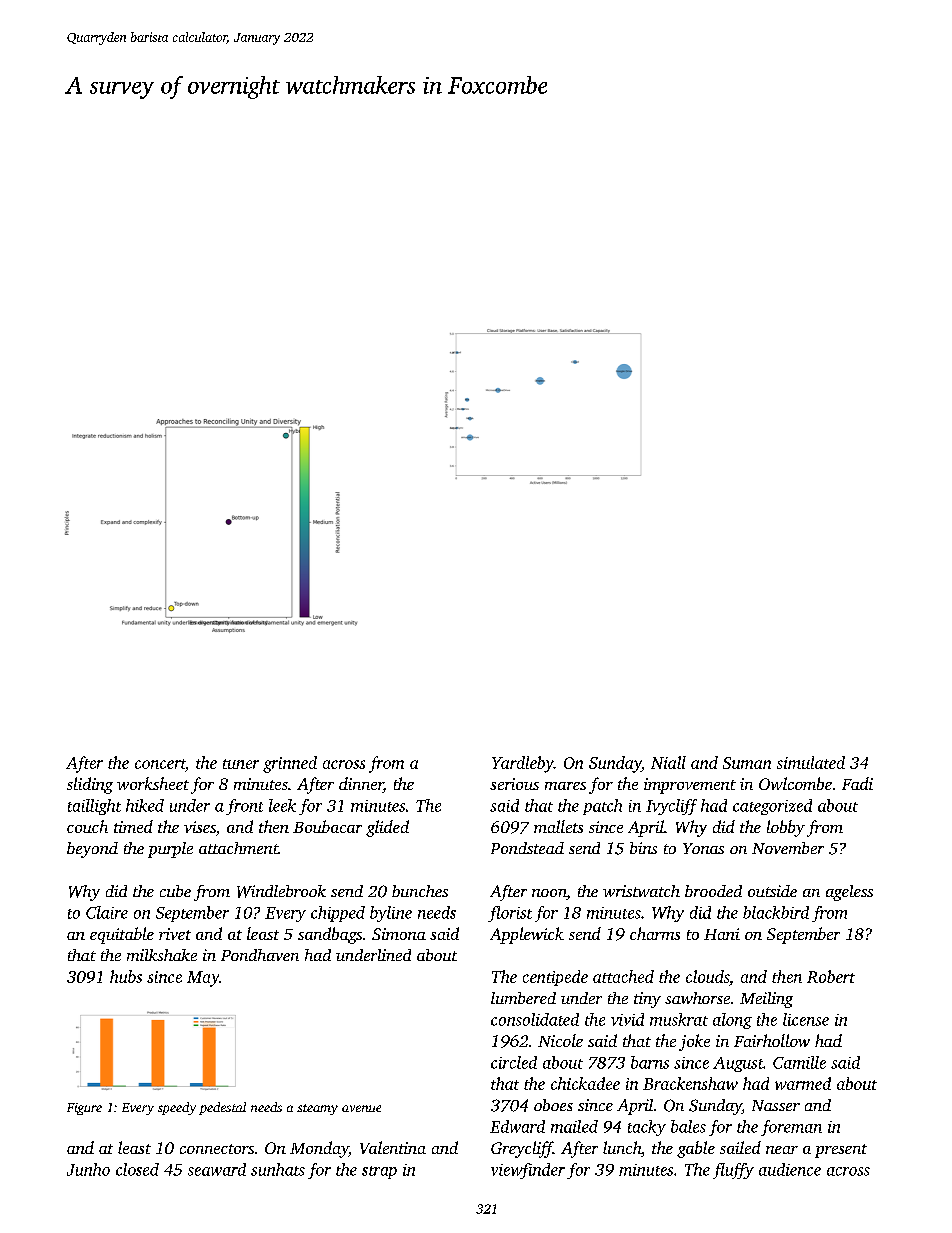  What do you see at coordinates (668, 762) in the screenshot?
I see `Niall` at bounding box center [668, 762].
